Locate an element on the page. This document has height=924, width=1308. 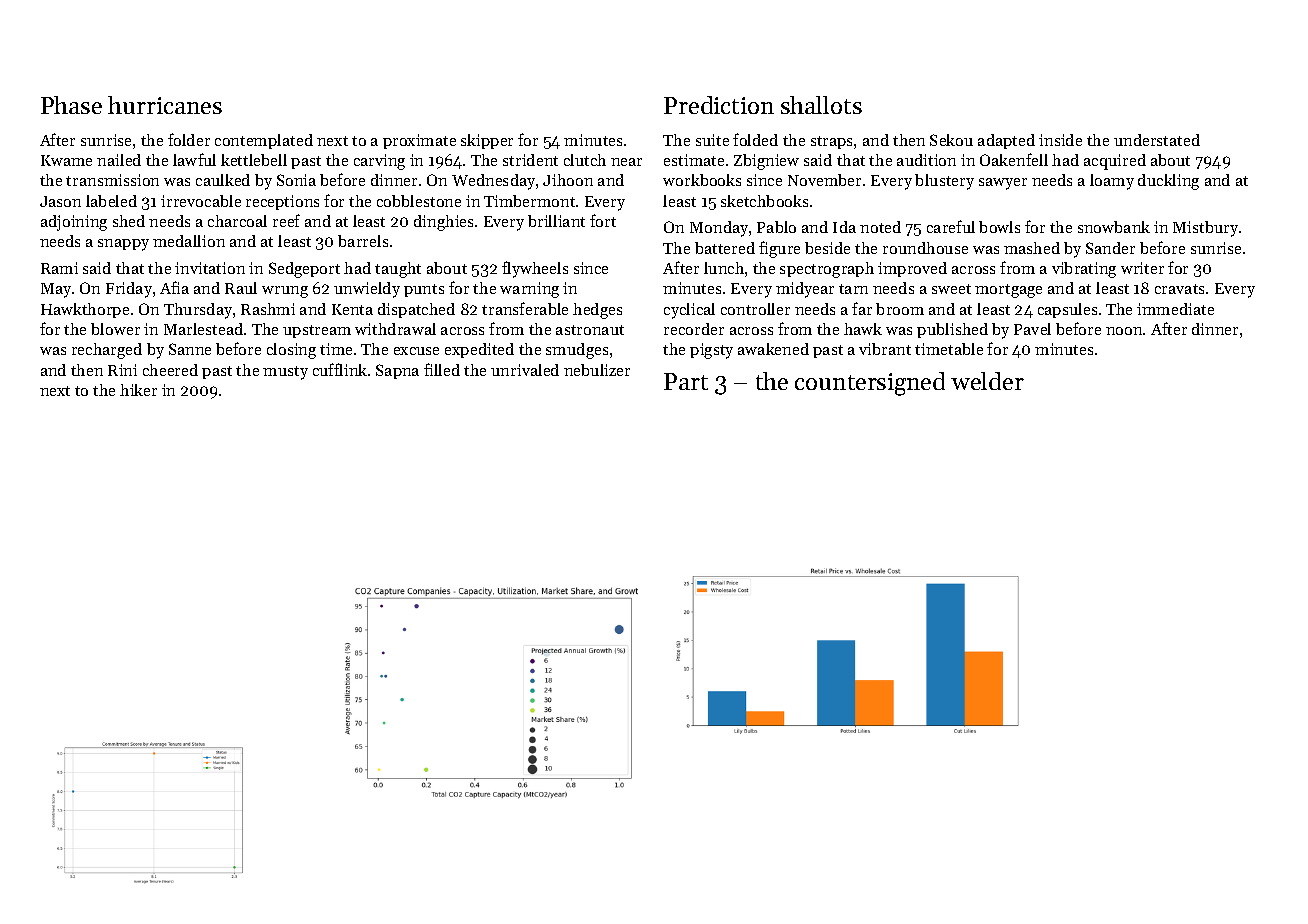
sawyer is located at coordinates (1003, 184).
